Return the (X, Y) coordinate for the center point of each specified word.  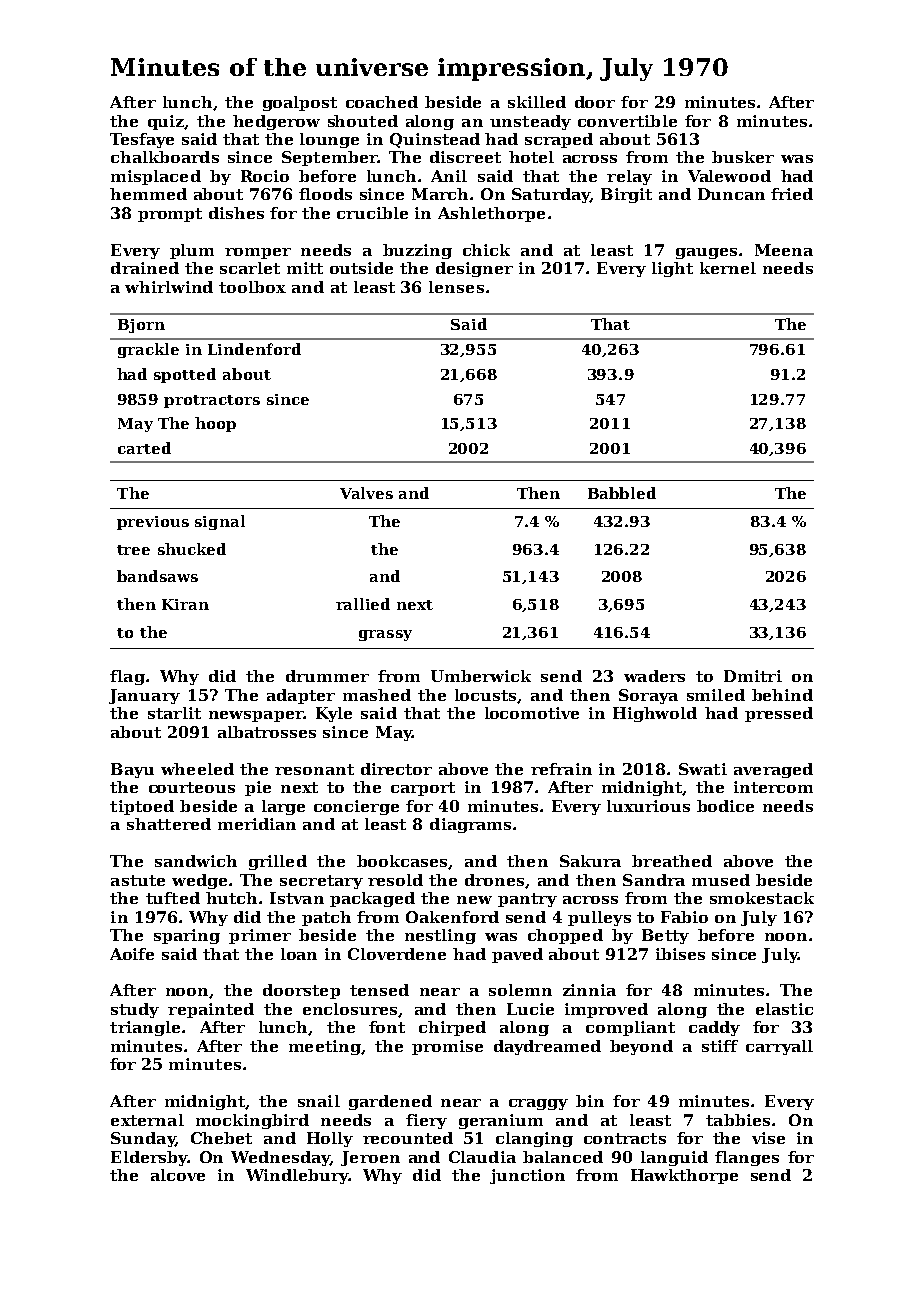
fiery (426, 1121)
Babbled (622, 493)
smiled (716, 695)
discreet (465, 157)
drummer (327, 676)
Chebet (221, 1138)
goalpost (300, 103)
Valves (366, 493)
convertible (627, 121)
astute (138, 880)
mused (721, 880)
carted (144, 448)
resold (395, 880)
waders (654, 676)
